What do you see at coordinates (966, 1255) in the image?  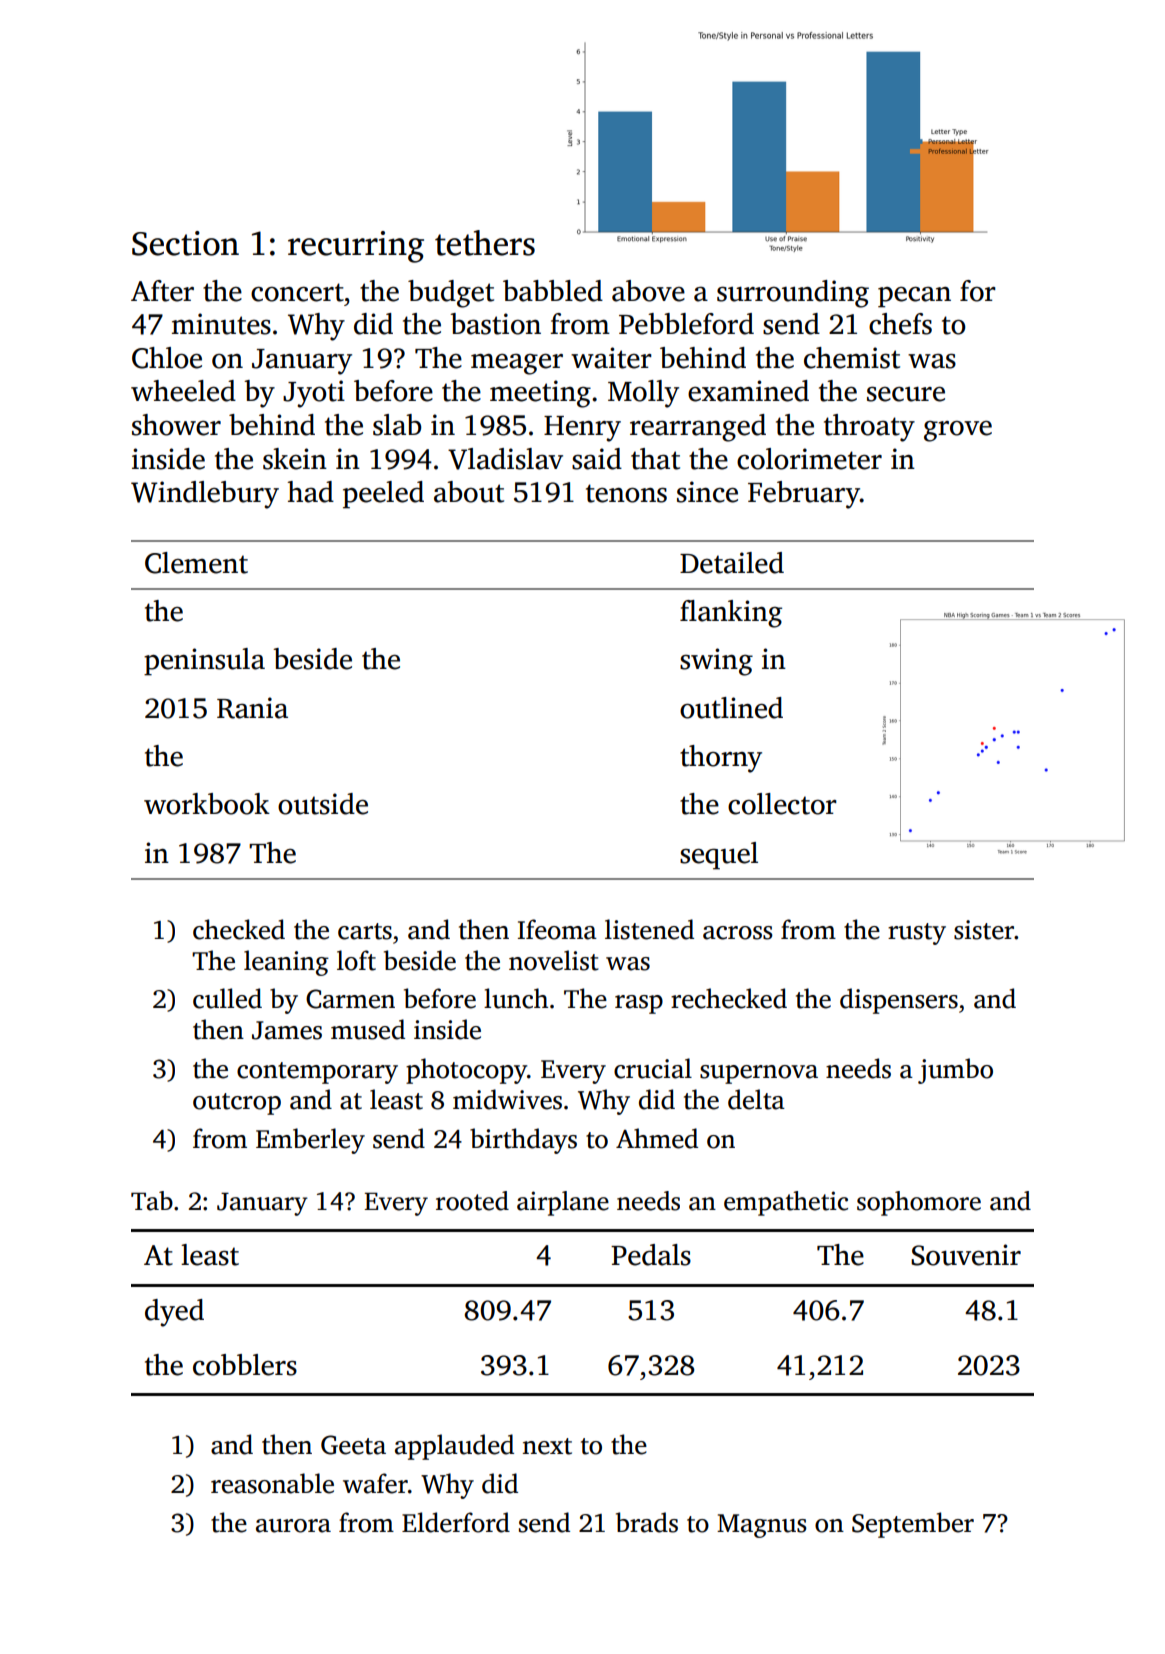 I see `Souvenir` at bounding box center [966, 1255].
